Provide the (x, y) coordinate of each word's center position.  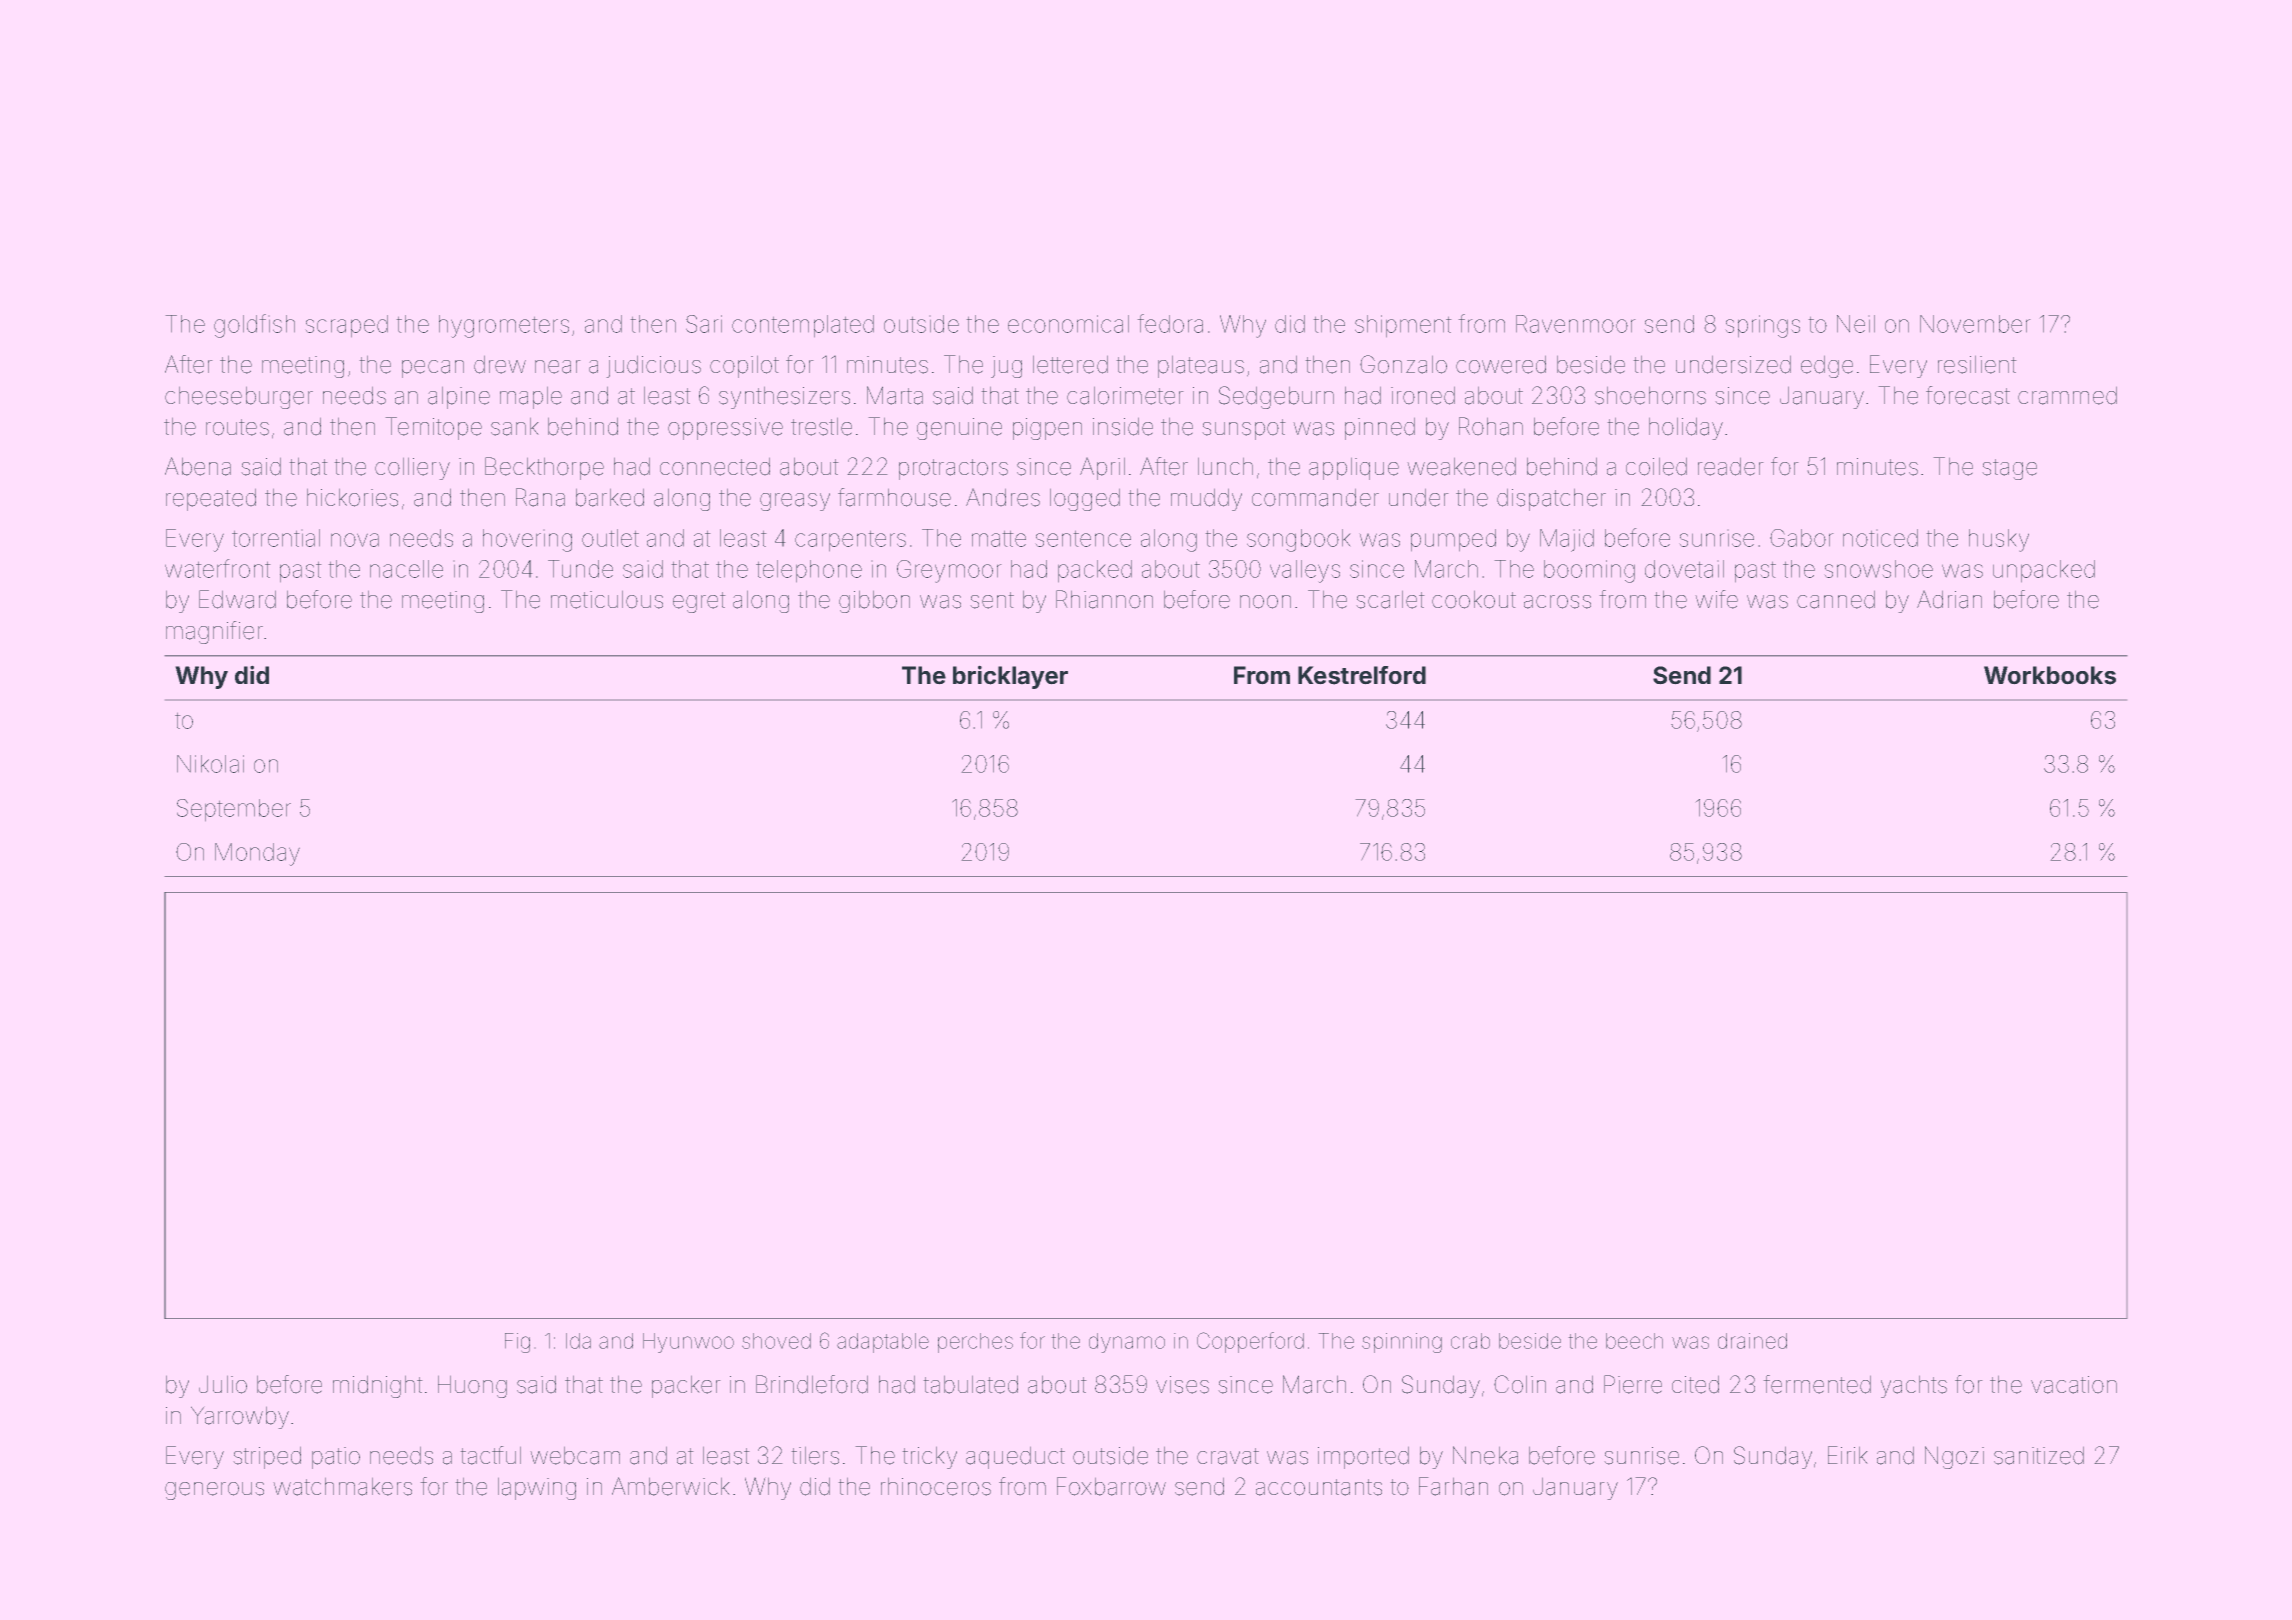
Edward (237, 599)
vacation (2074, 1385)
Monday (257, 854)
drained (1752, 1341)
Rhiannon (1104, 599)
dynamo (1127, 1343)
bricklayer (1010, 677)
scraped (346, 326)
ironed (1423, 395)
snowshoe (1878, 569)
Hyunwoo (688, 1343)
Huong (472, 1386)
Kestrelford (1362, 675)
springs (1762, 326)
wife (1716, 599)
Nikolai (210, 764)
